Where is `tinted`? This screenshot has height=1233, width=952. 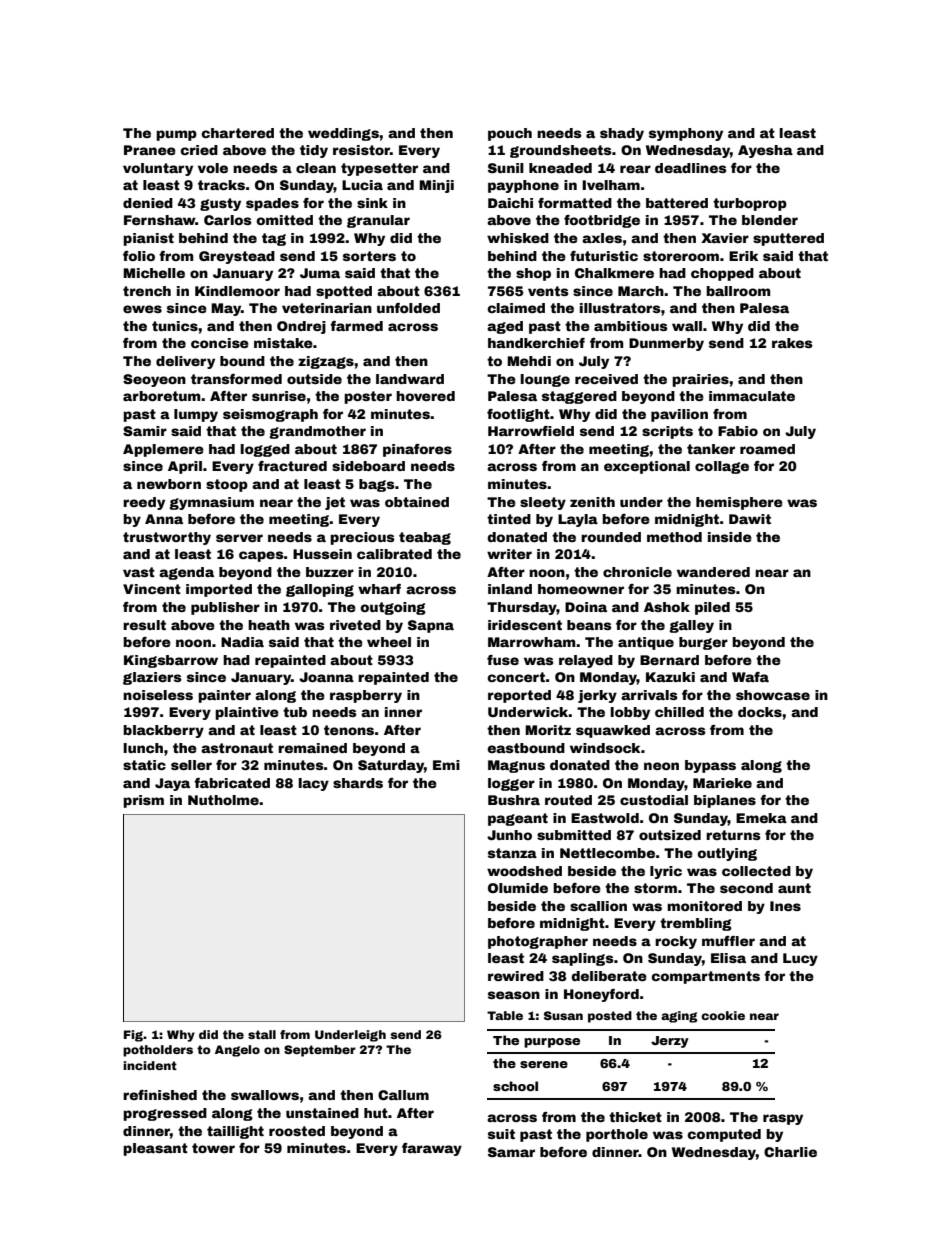
tinted is located at coordinates (509, 519).
